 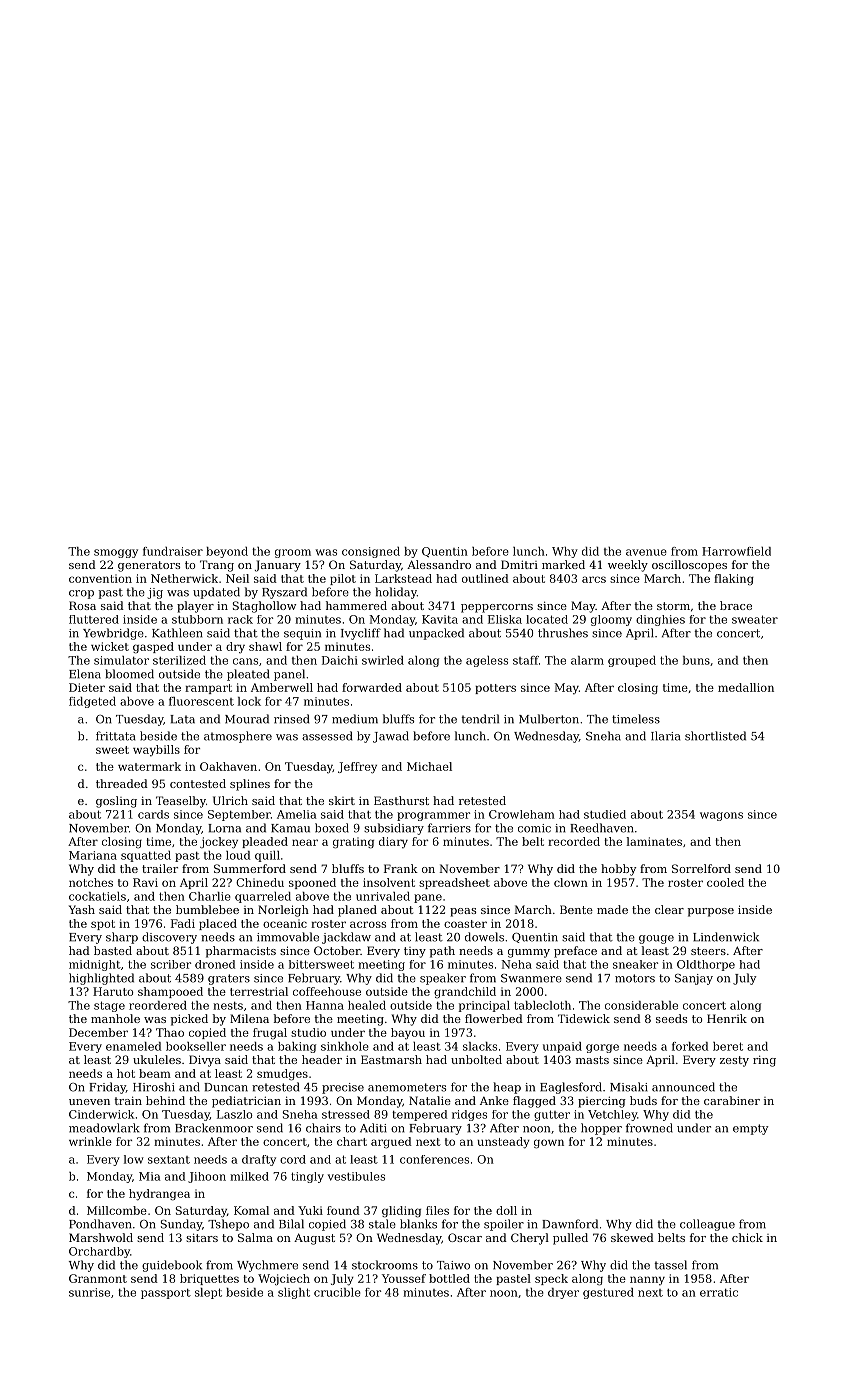 I want to click on Chinedu, so click(x=260, y=882).
